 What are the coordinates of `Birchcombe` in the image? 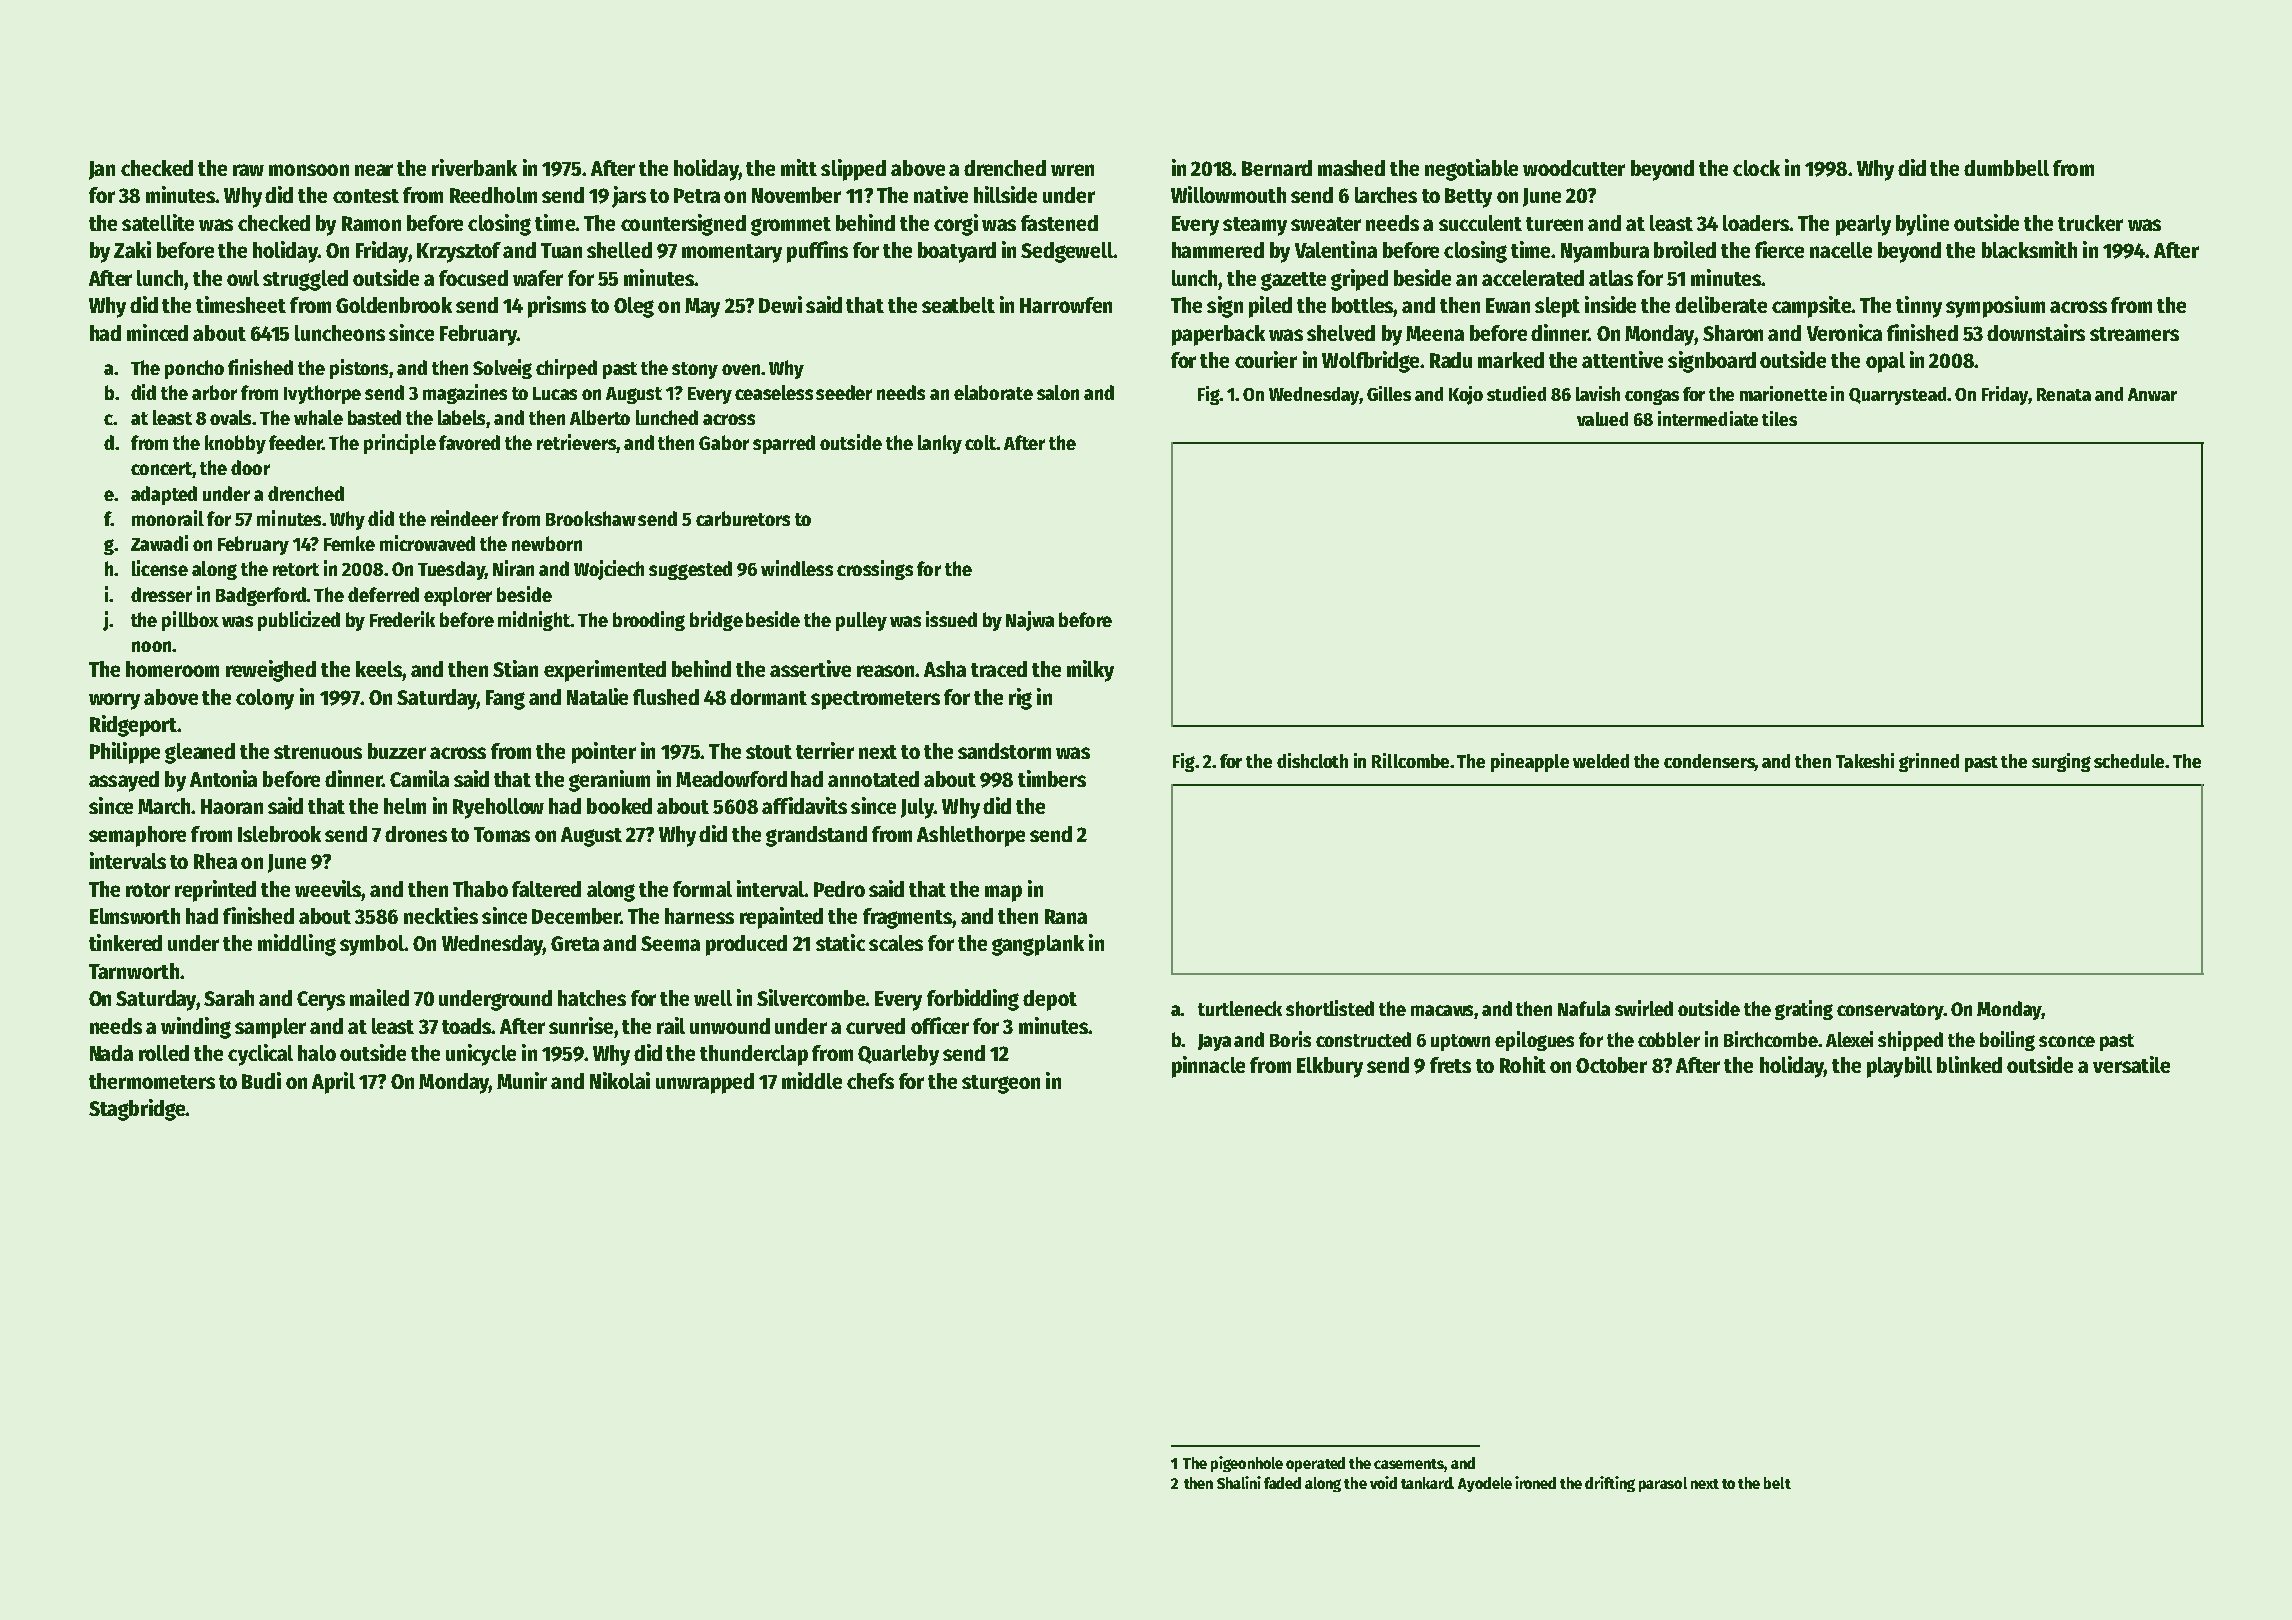 It's located at (1771, 1039).
